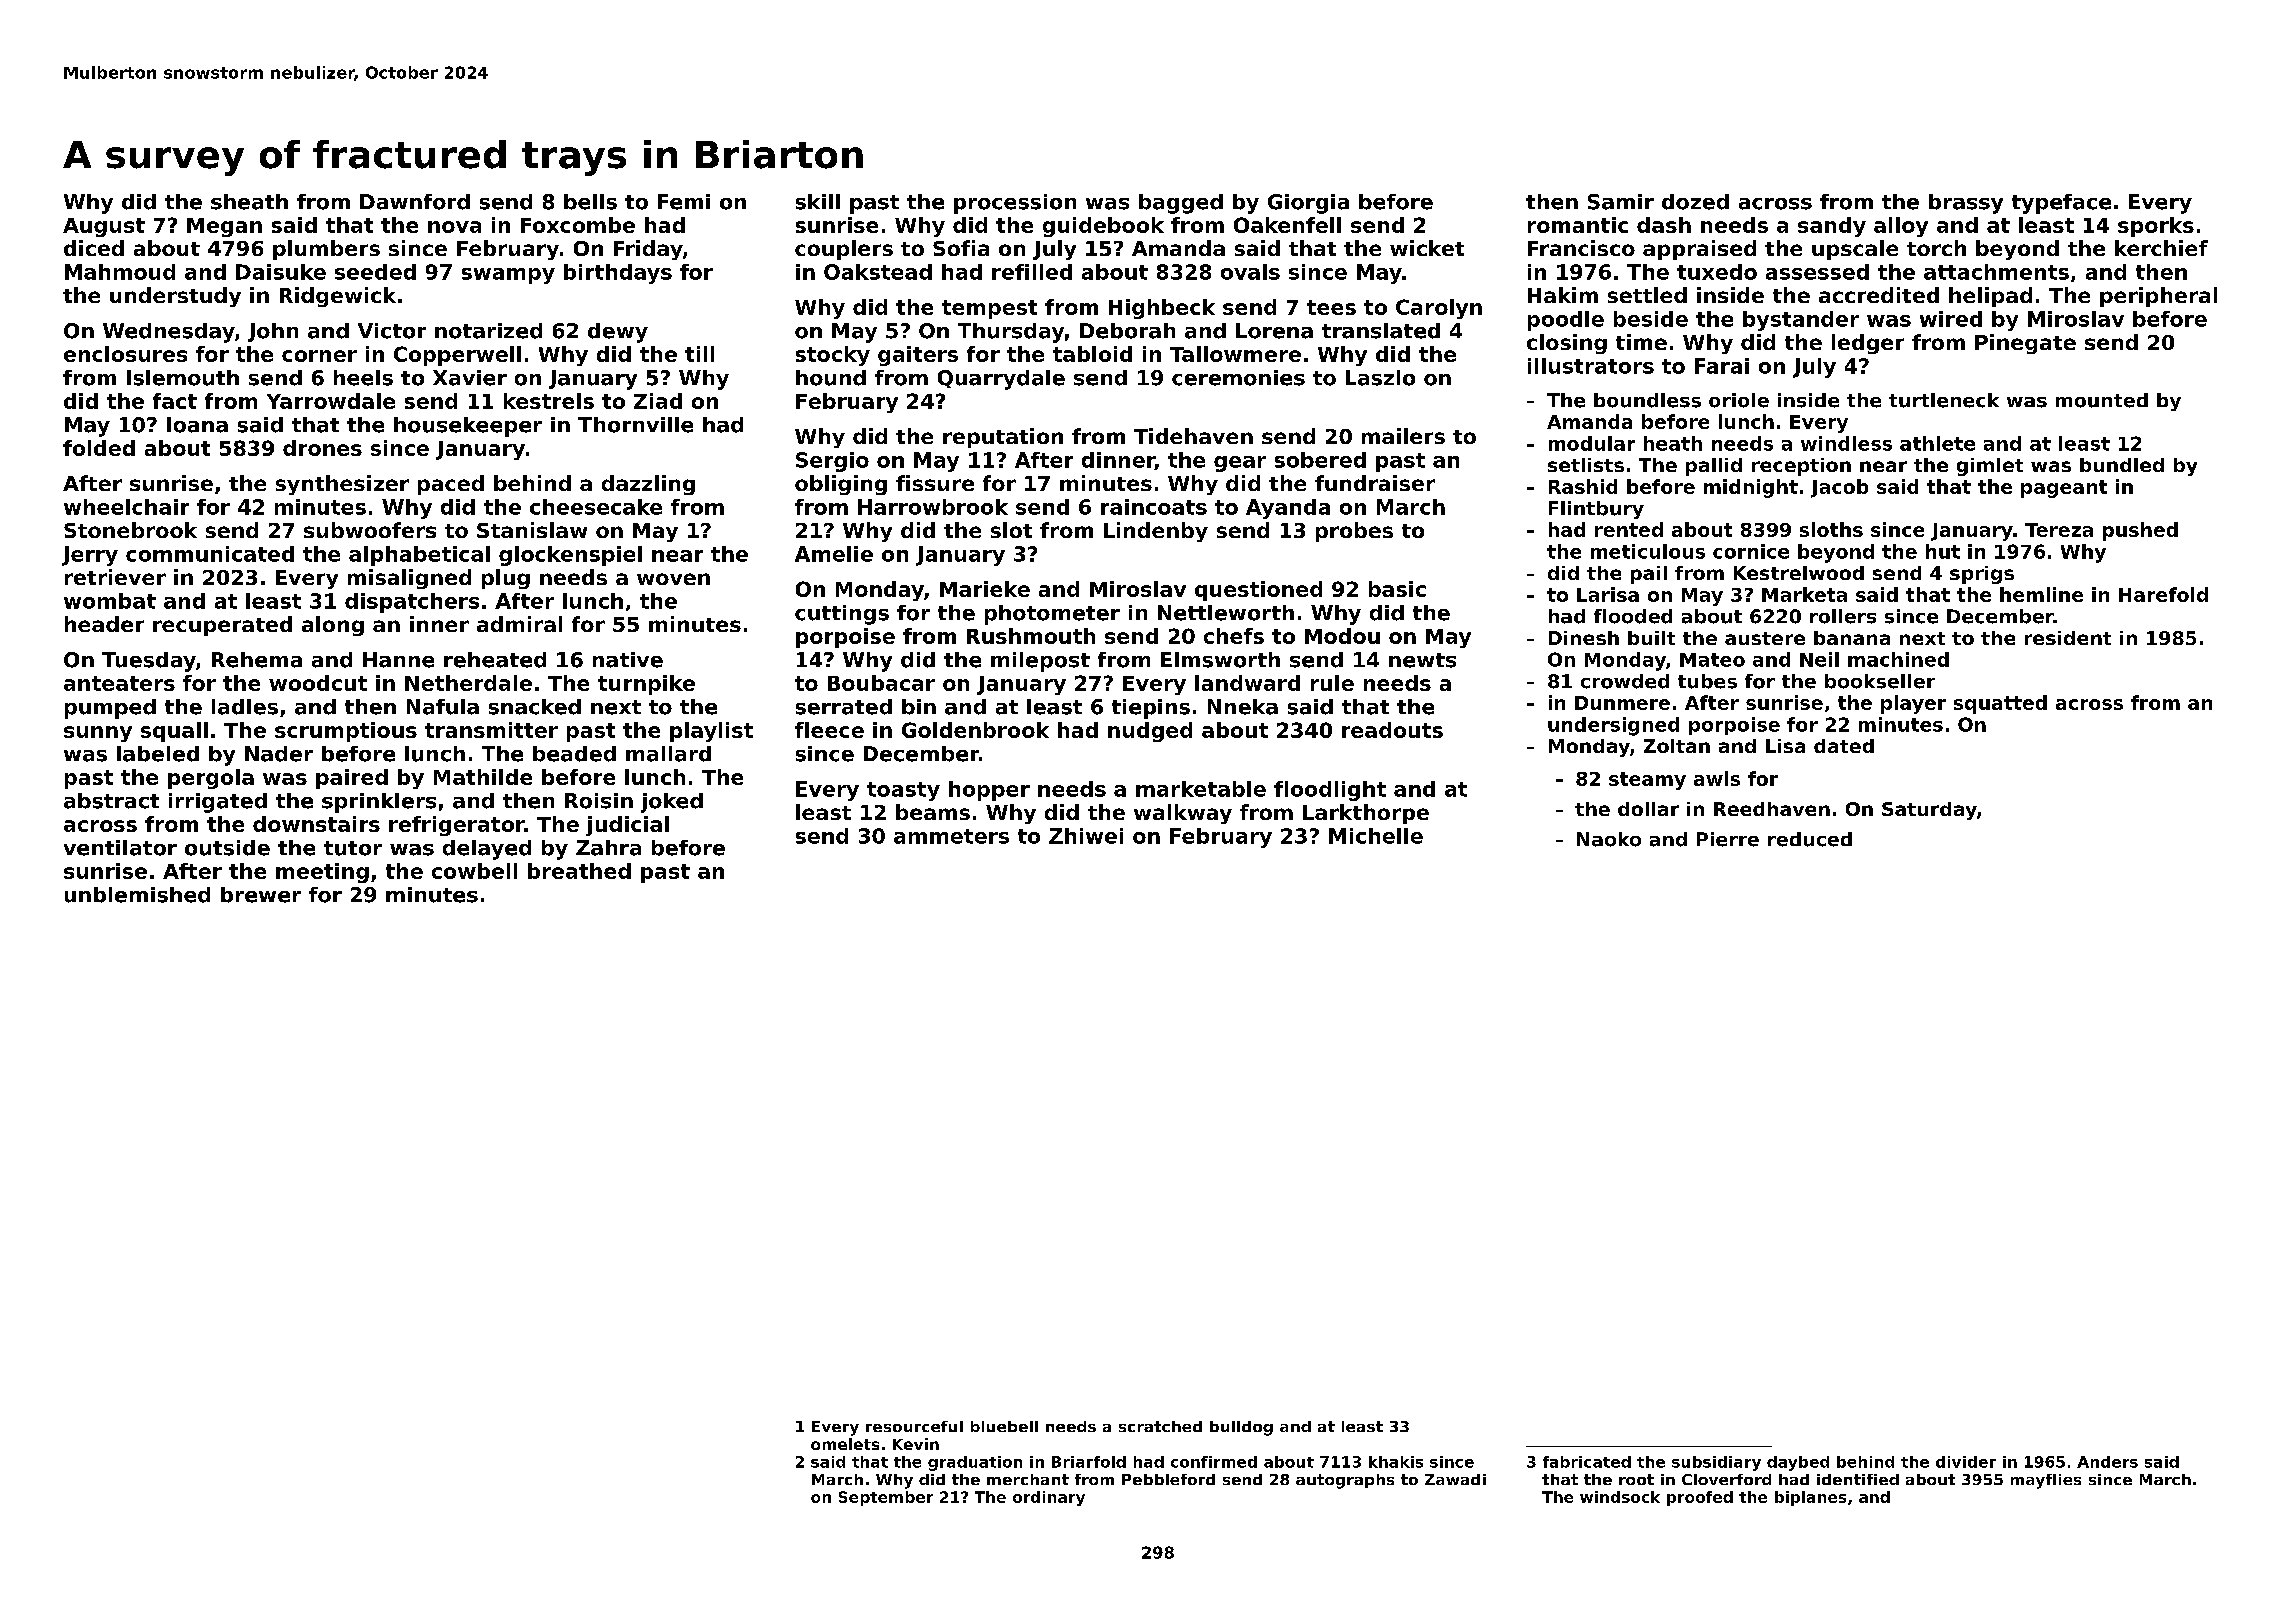 The width and height of the document is (2282, 1614). What do you see at coordinates (322, 448) in the document?
I see `drones` at bounding box center [322, 448].
